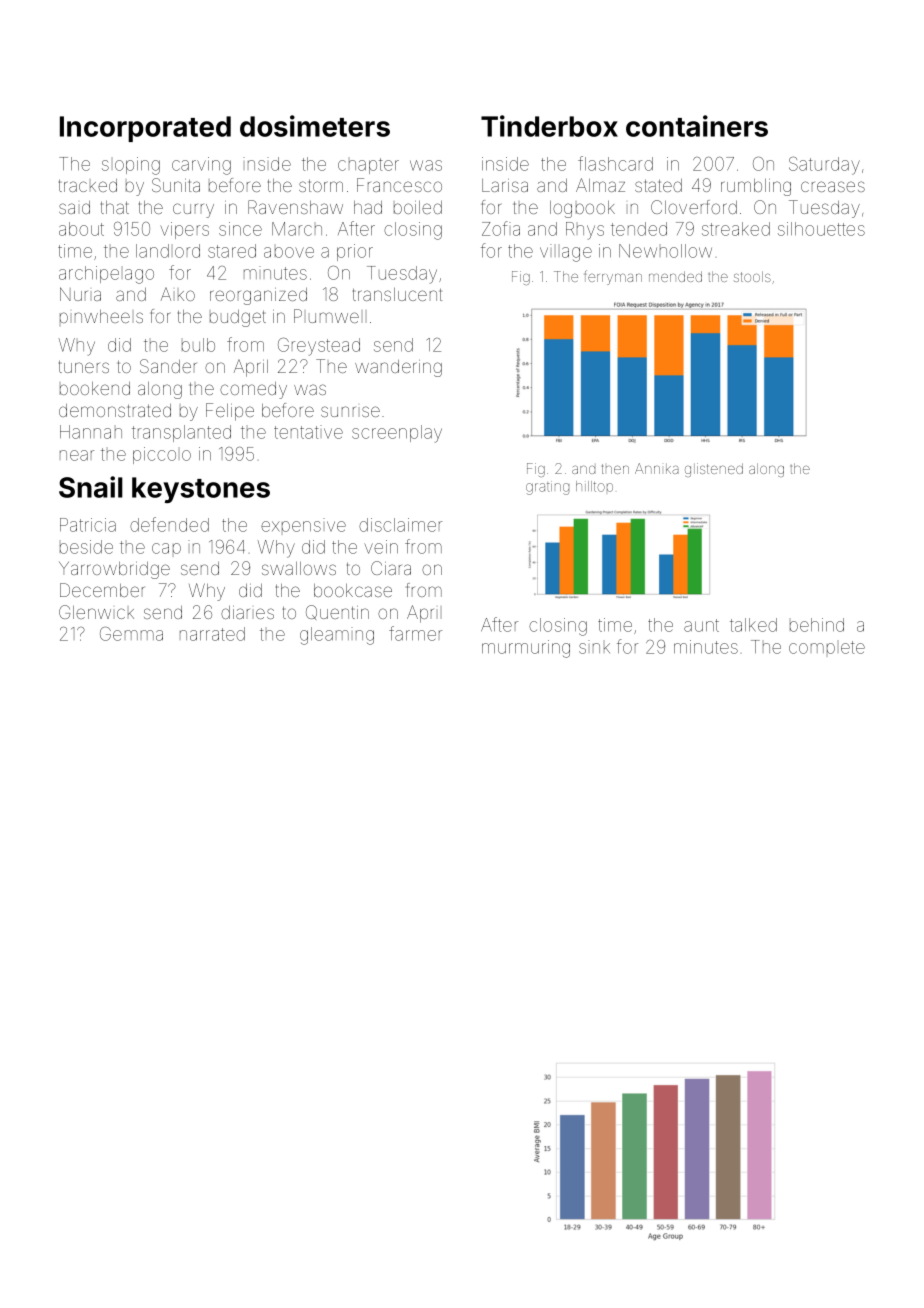 The image size is (924, 1308). Describe the element at coordinates (714, 470) in the page. I see `glistened` at that location.
